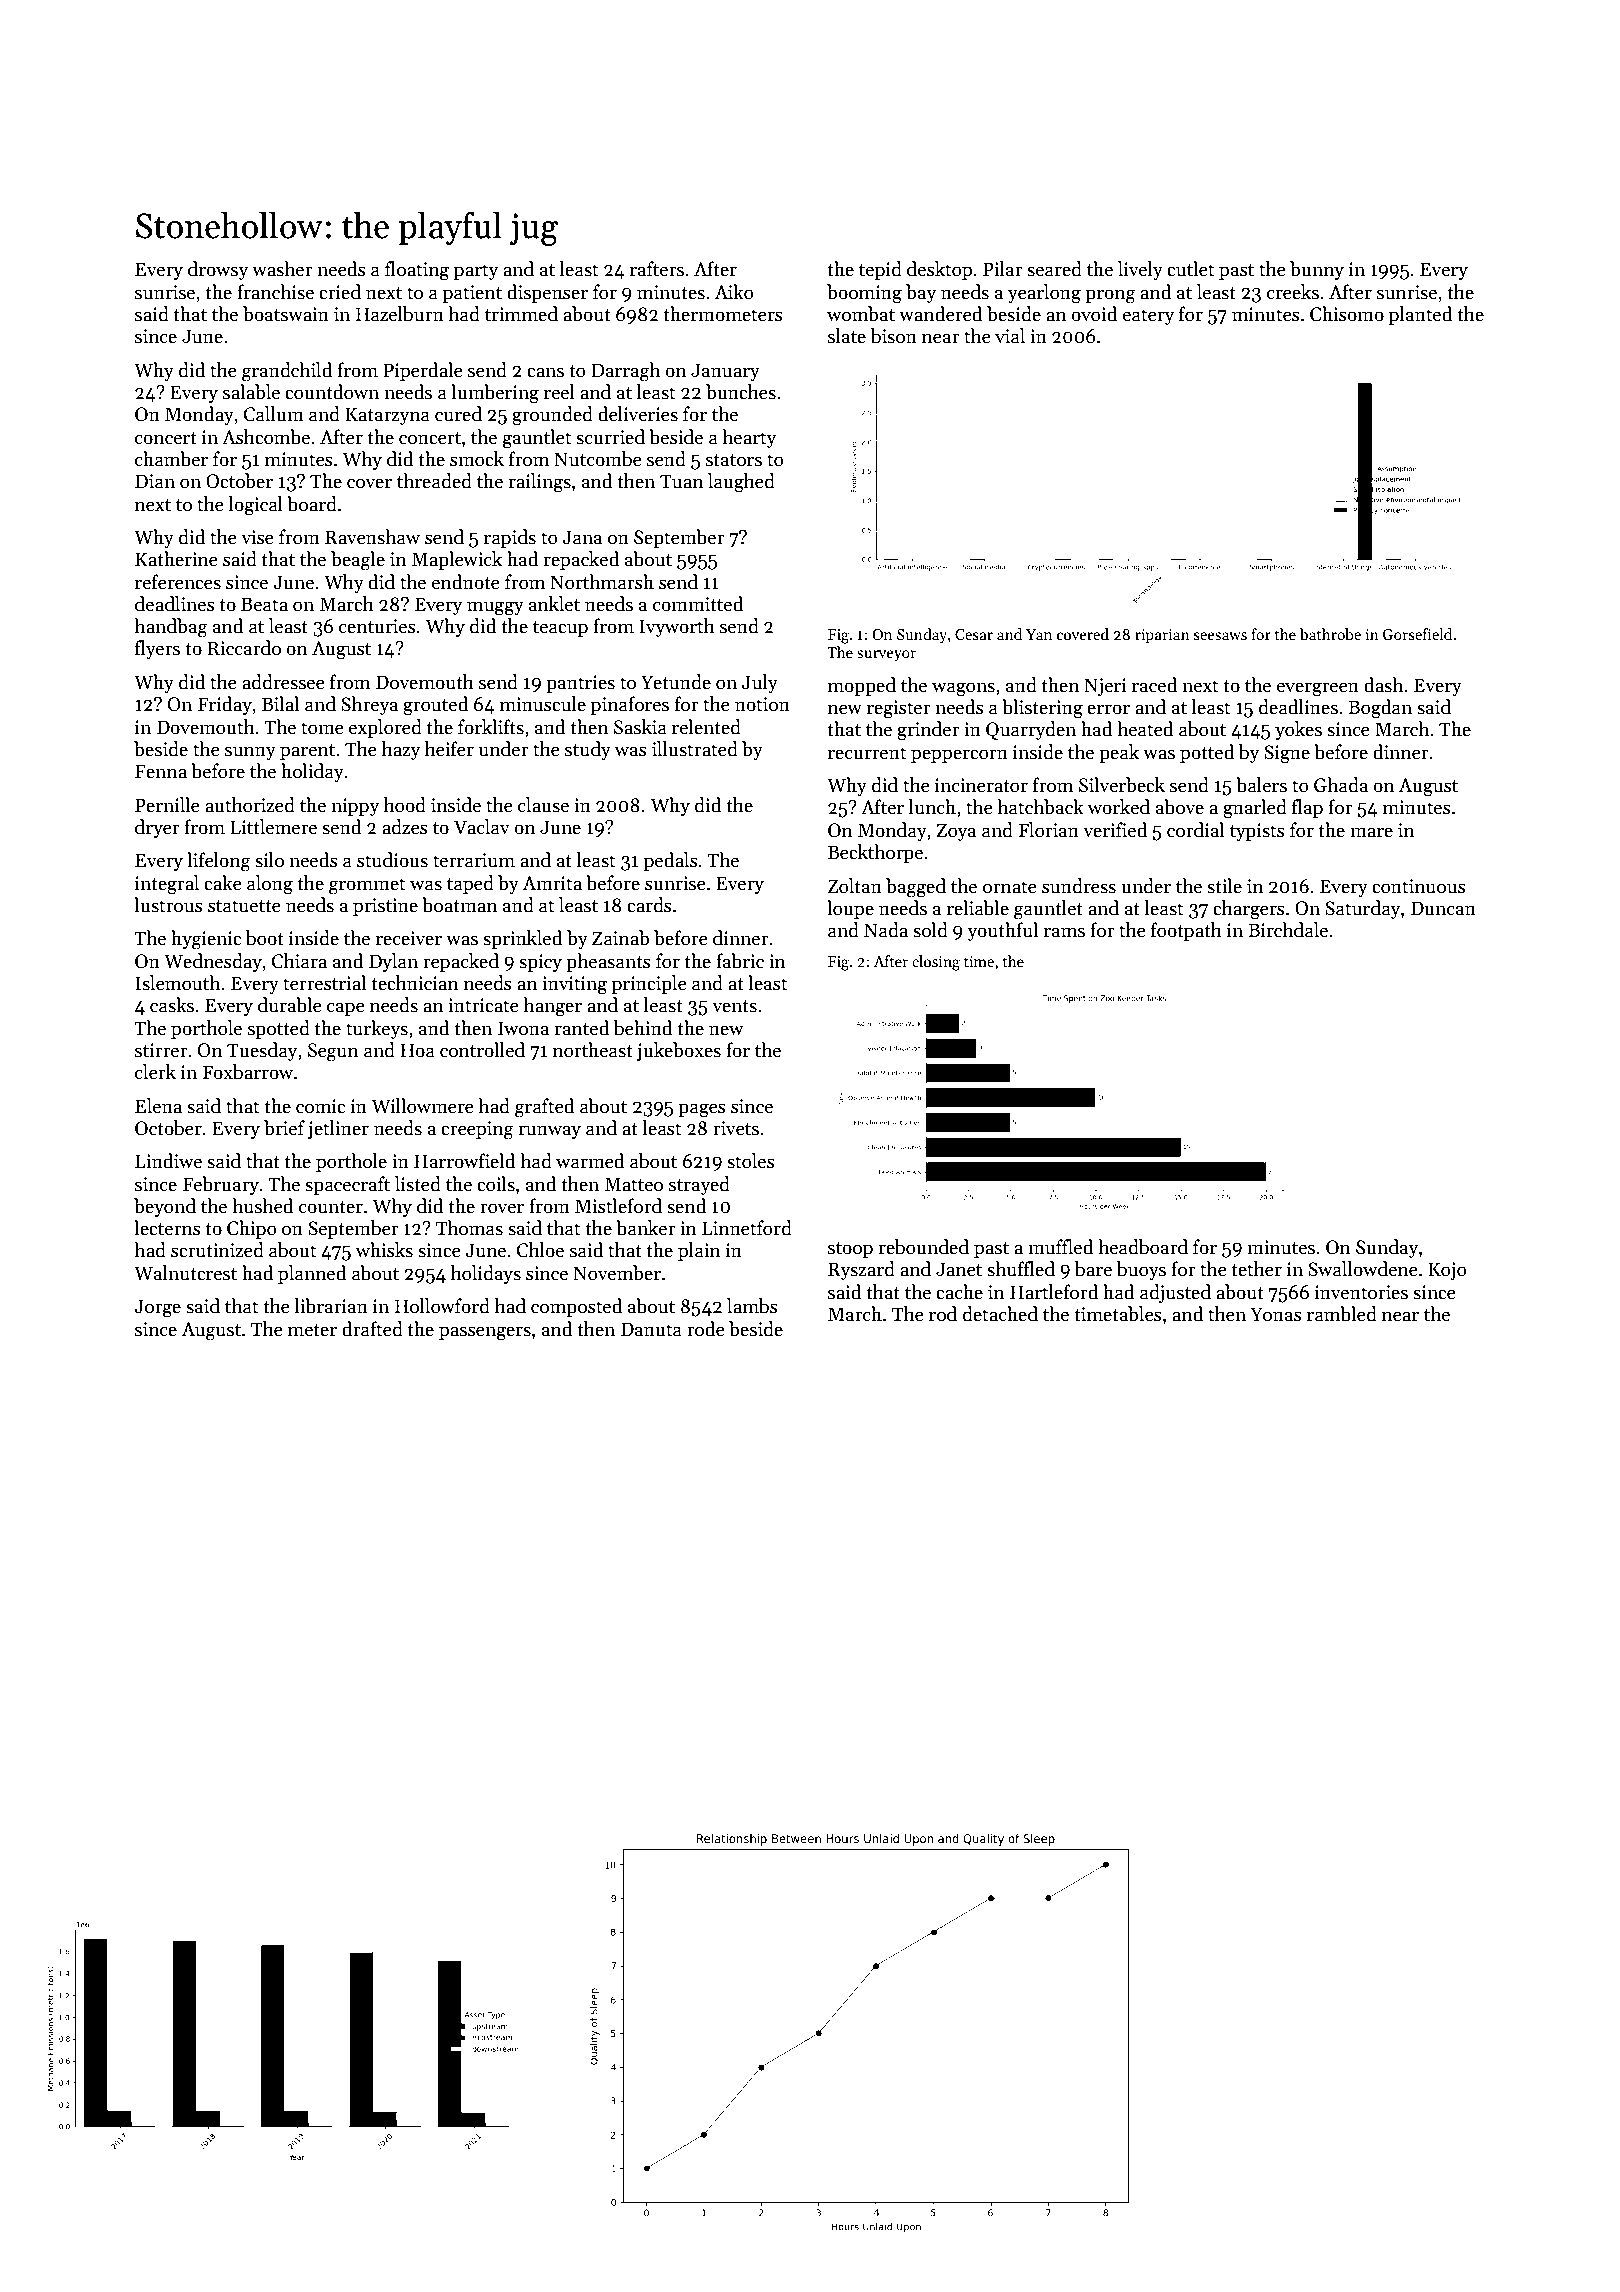  What do you see at coordinates (435, 706) in the image?
I see `grouted` at bounding box center [435, 706].
